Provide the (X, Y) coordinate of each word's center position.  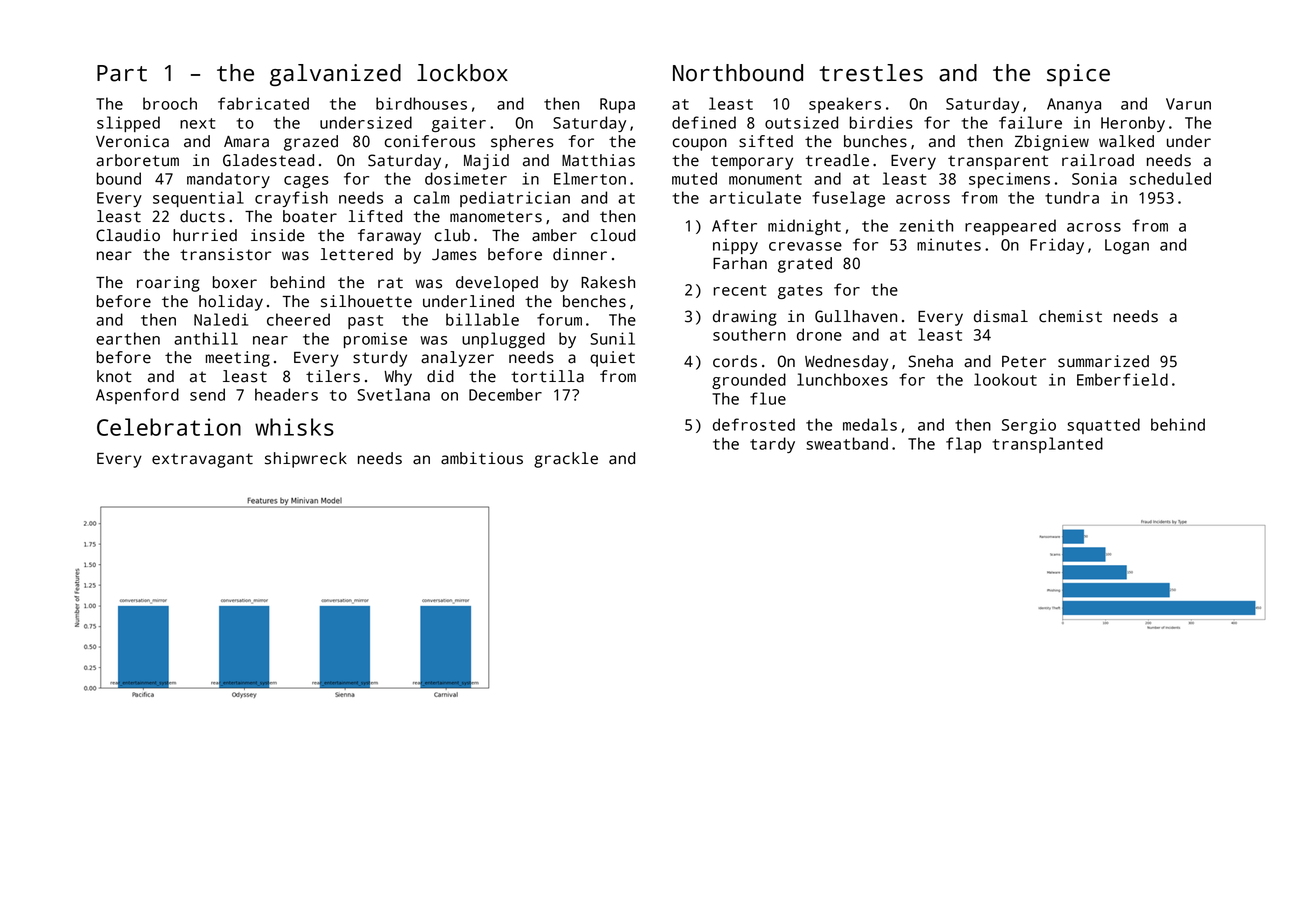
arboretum (137, 160)
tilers (333, 376)
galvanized (335, 75)
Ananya (1074, 105)
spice (1078, 75)
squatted (1103, 426)
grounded (749, 381)
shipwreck (306, 460)
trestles (871, 73)
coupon (700, 144)
